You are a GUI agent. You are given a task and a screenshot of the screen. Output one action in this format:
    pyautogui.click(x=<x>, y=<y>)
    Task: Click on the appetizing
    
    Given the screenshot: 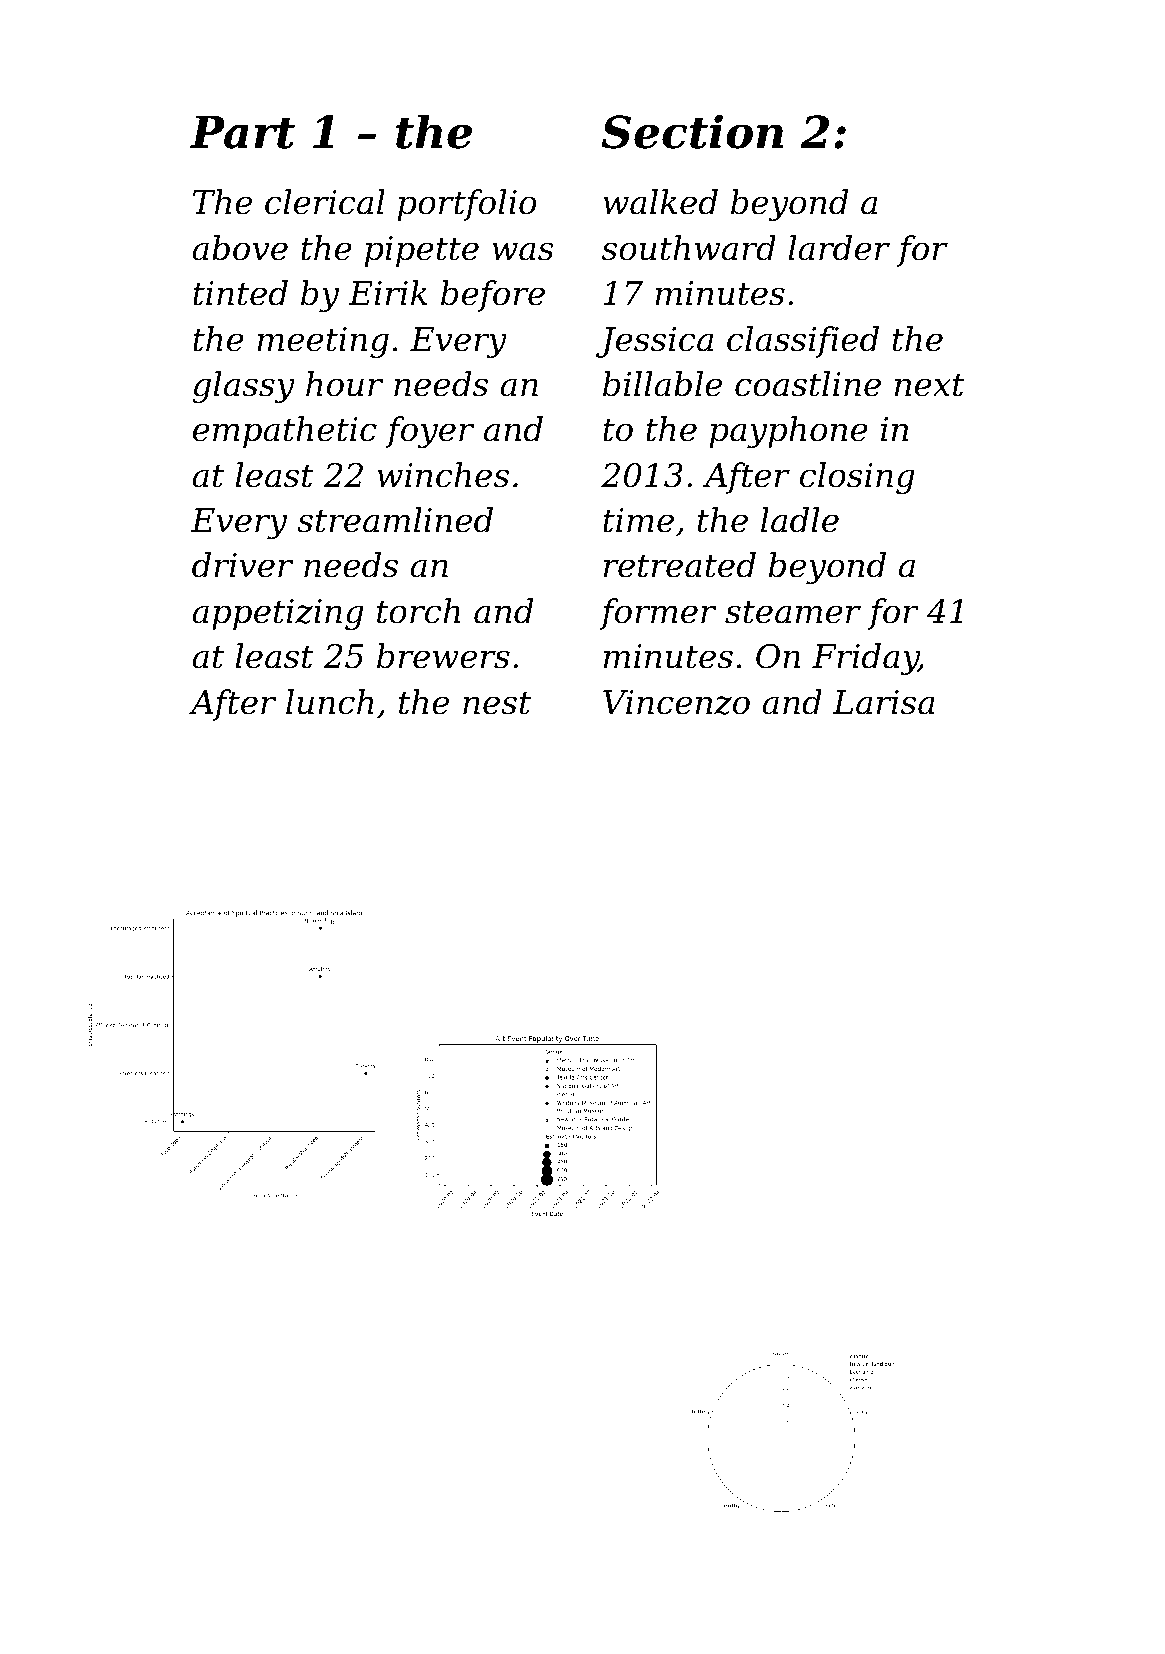 What is the action you would take?
    pyautogui.click(x=278, y=614)
